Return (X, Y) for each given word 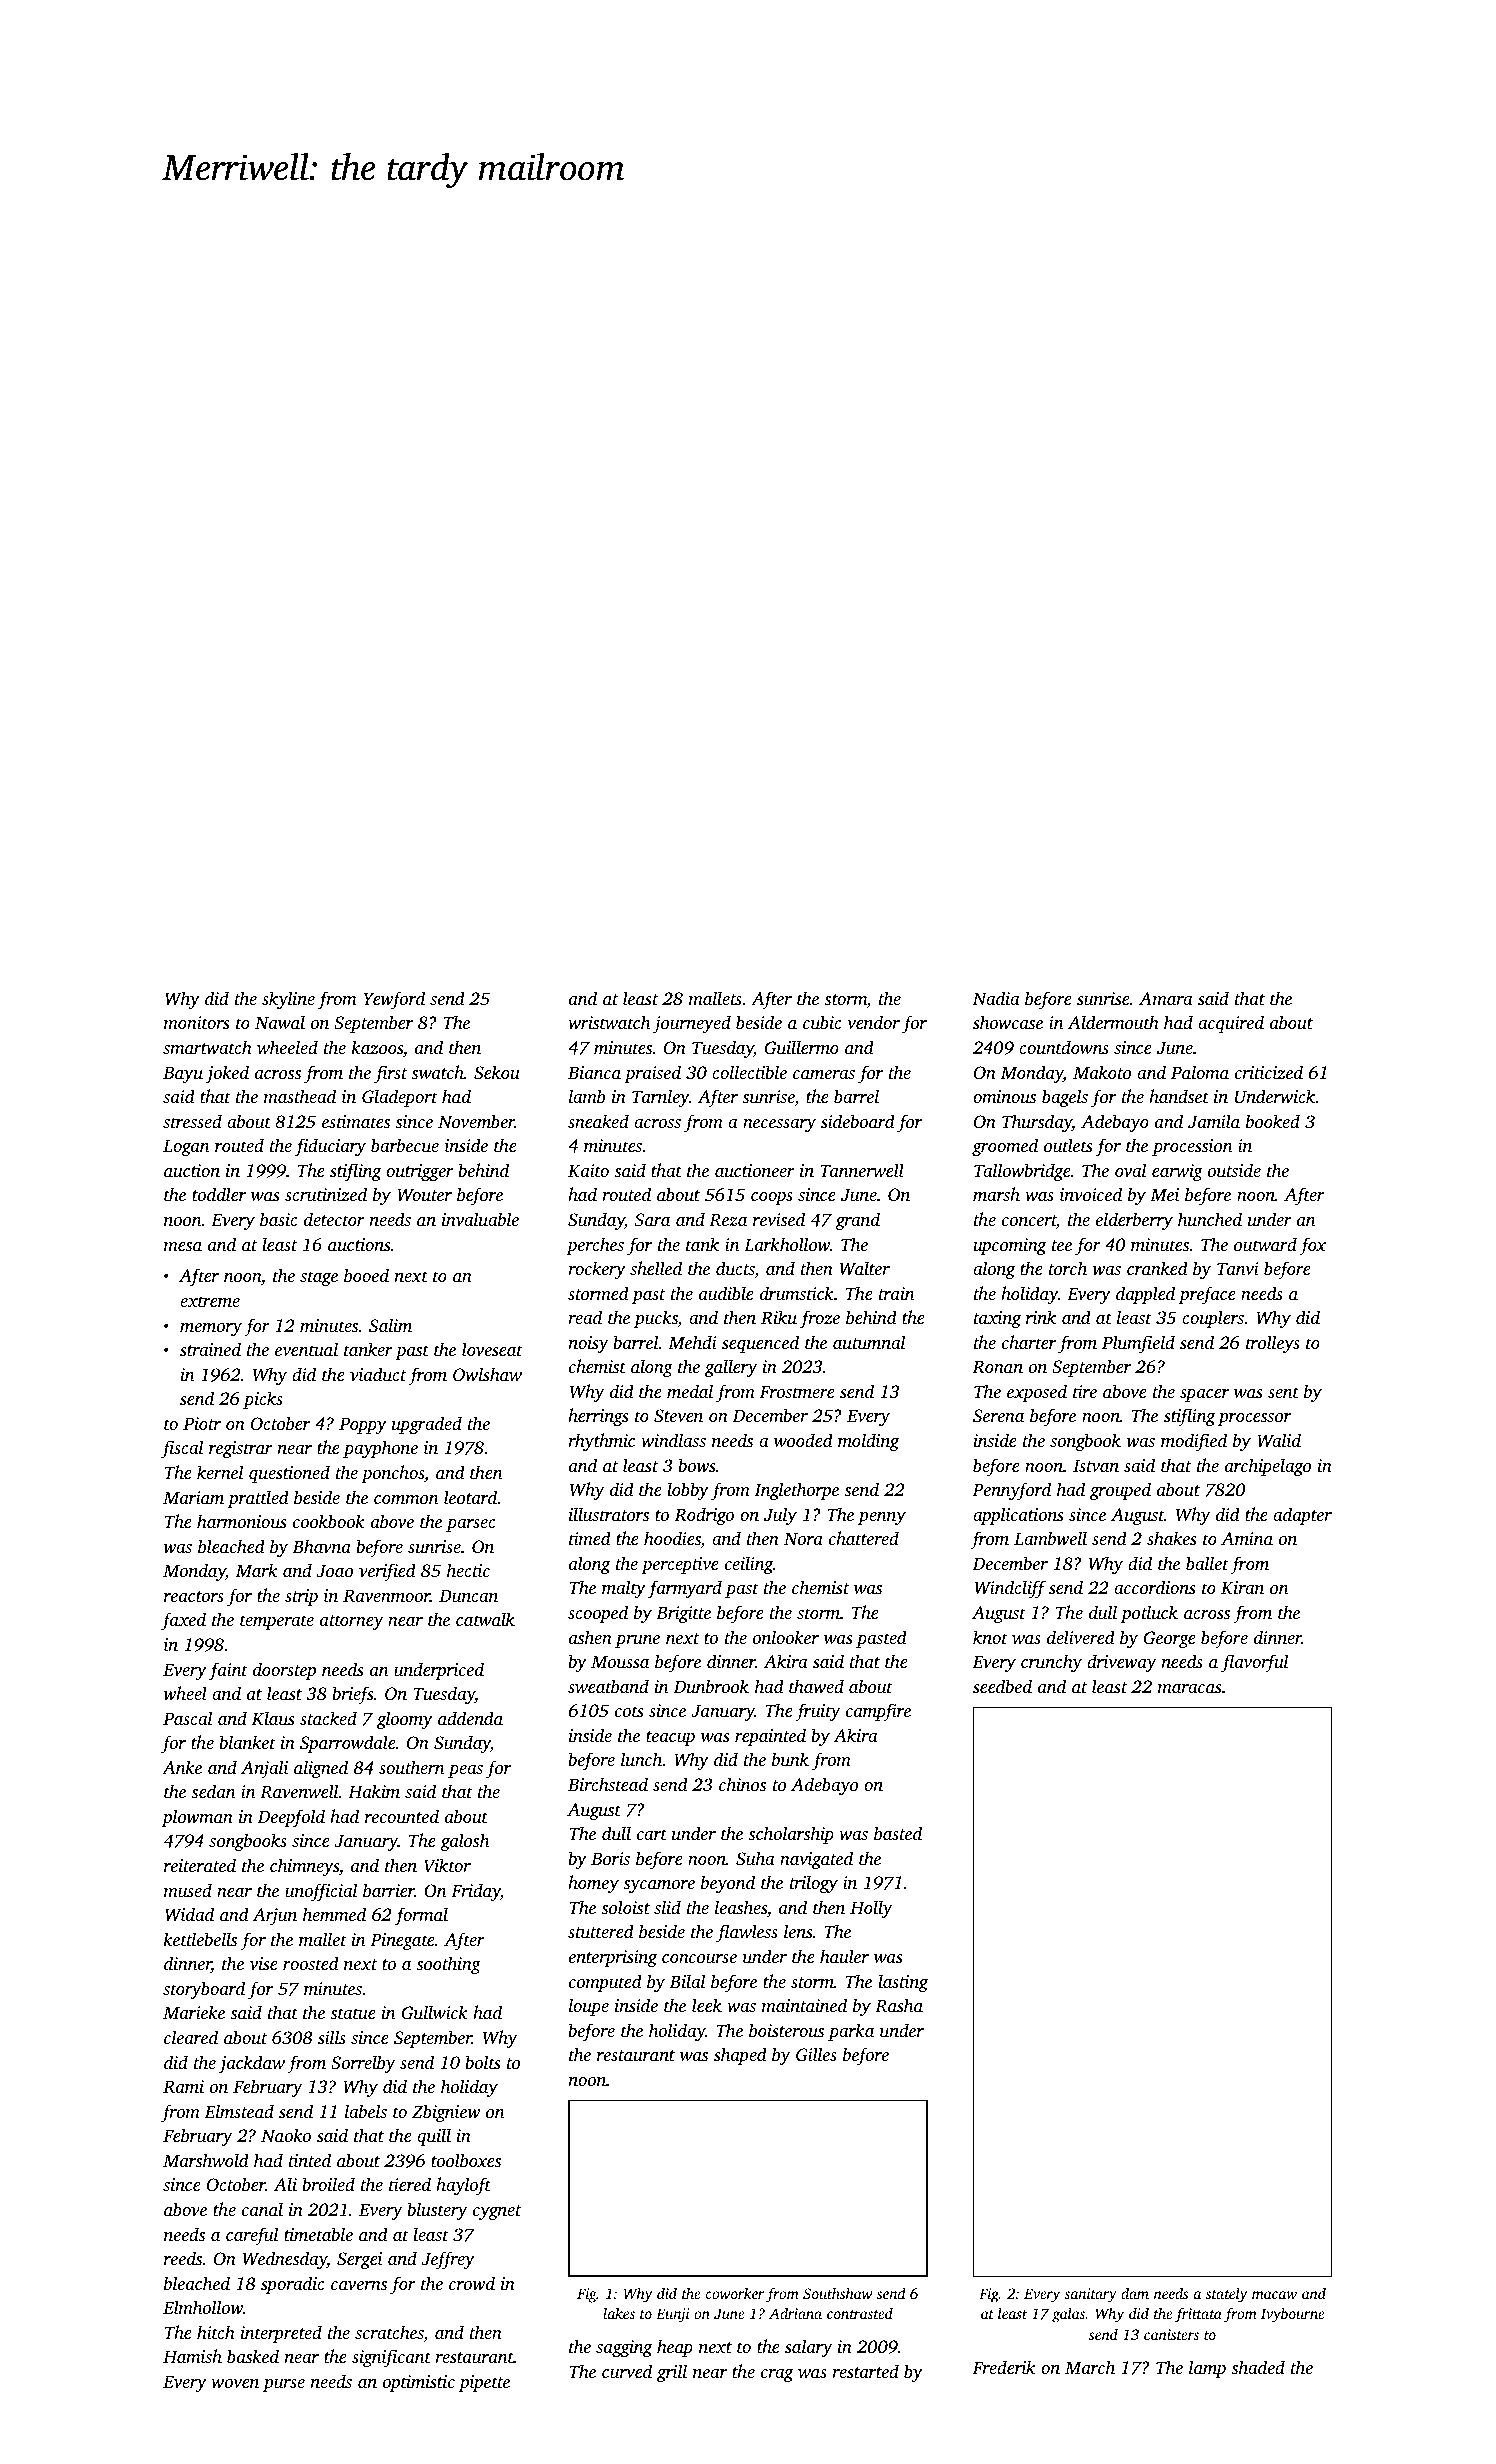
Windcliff (1010, 1589)
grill (672, 2373)
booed (366, 1275)
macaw (1274, 2295)
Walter (865, 1268)
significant (391, 2358)
